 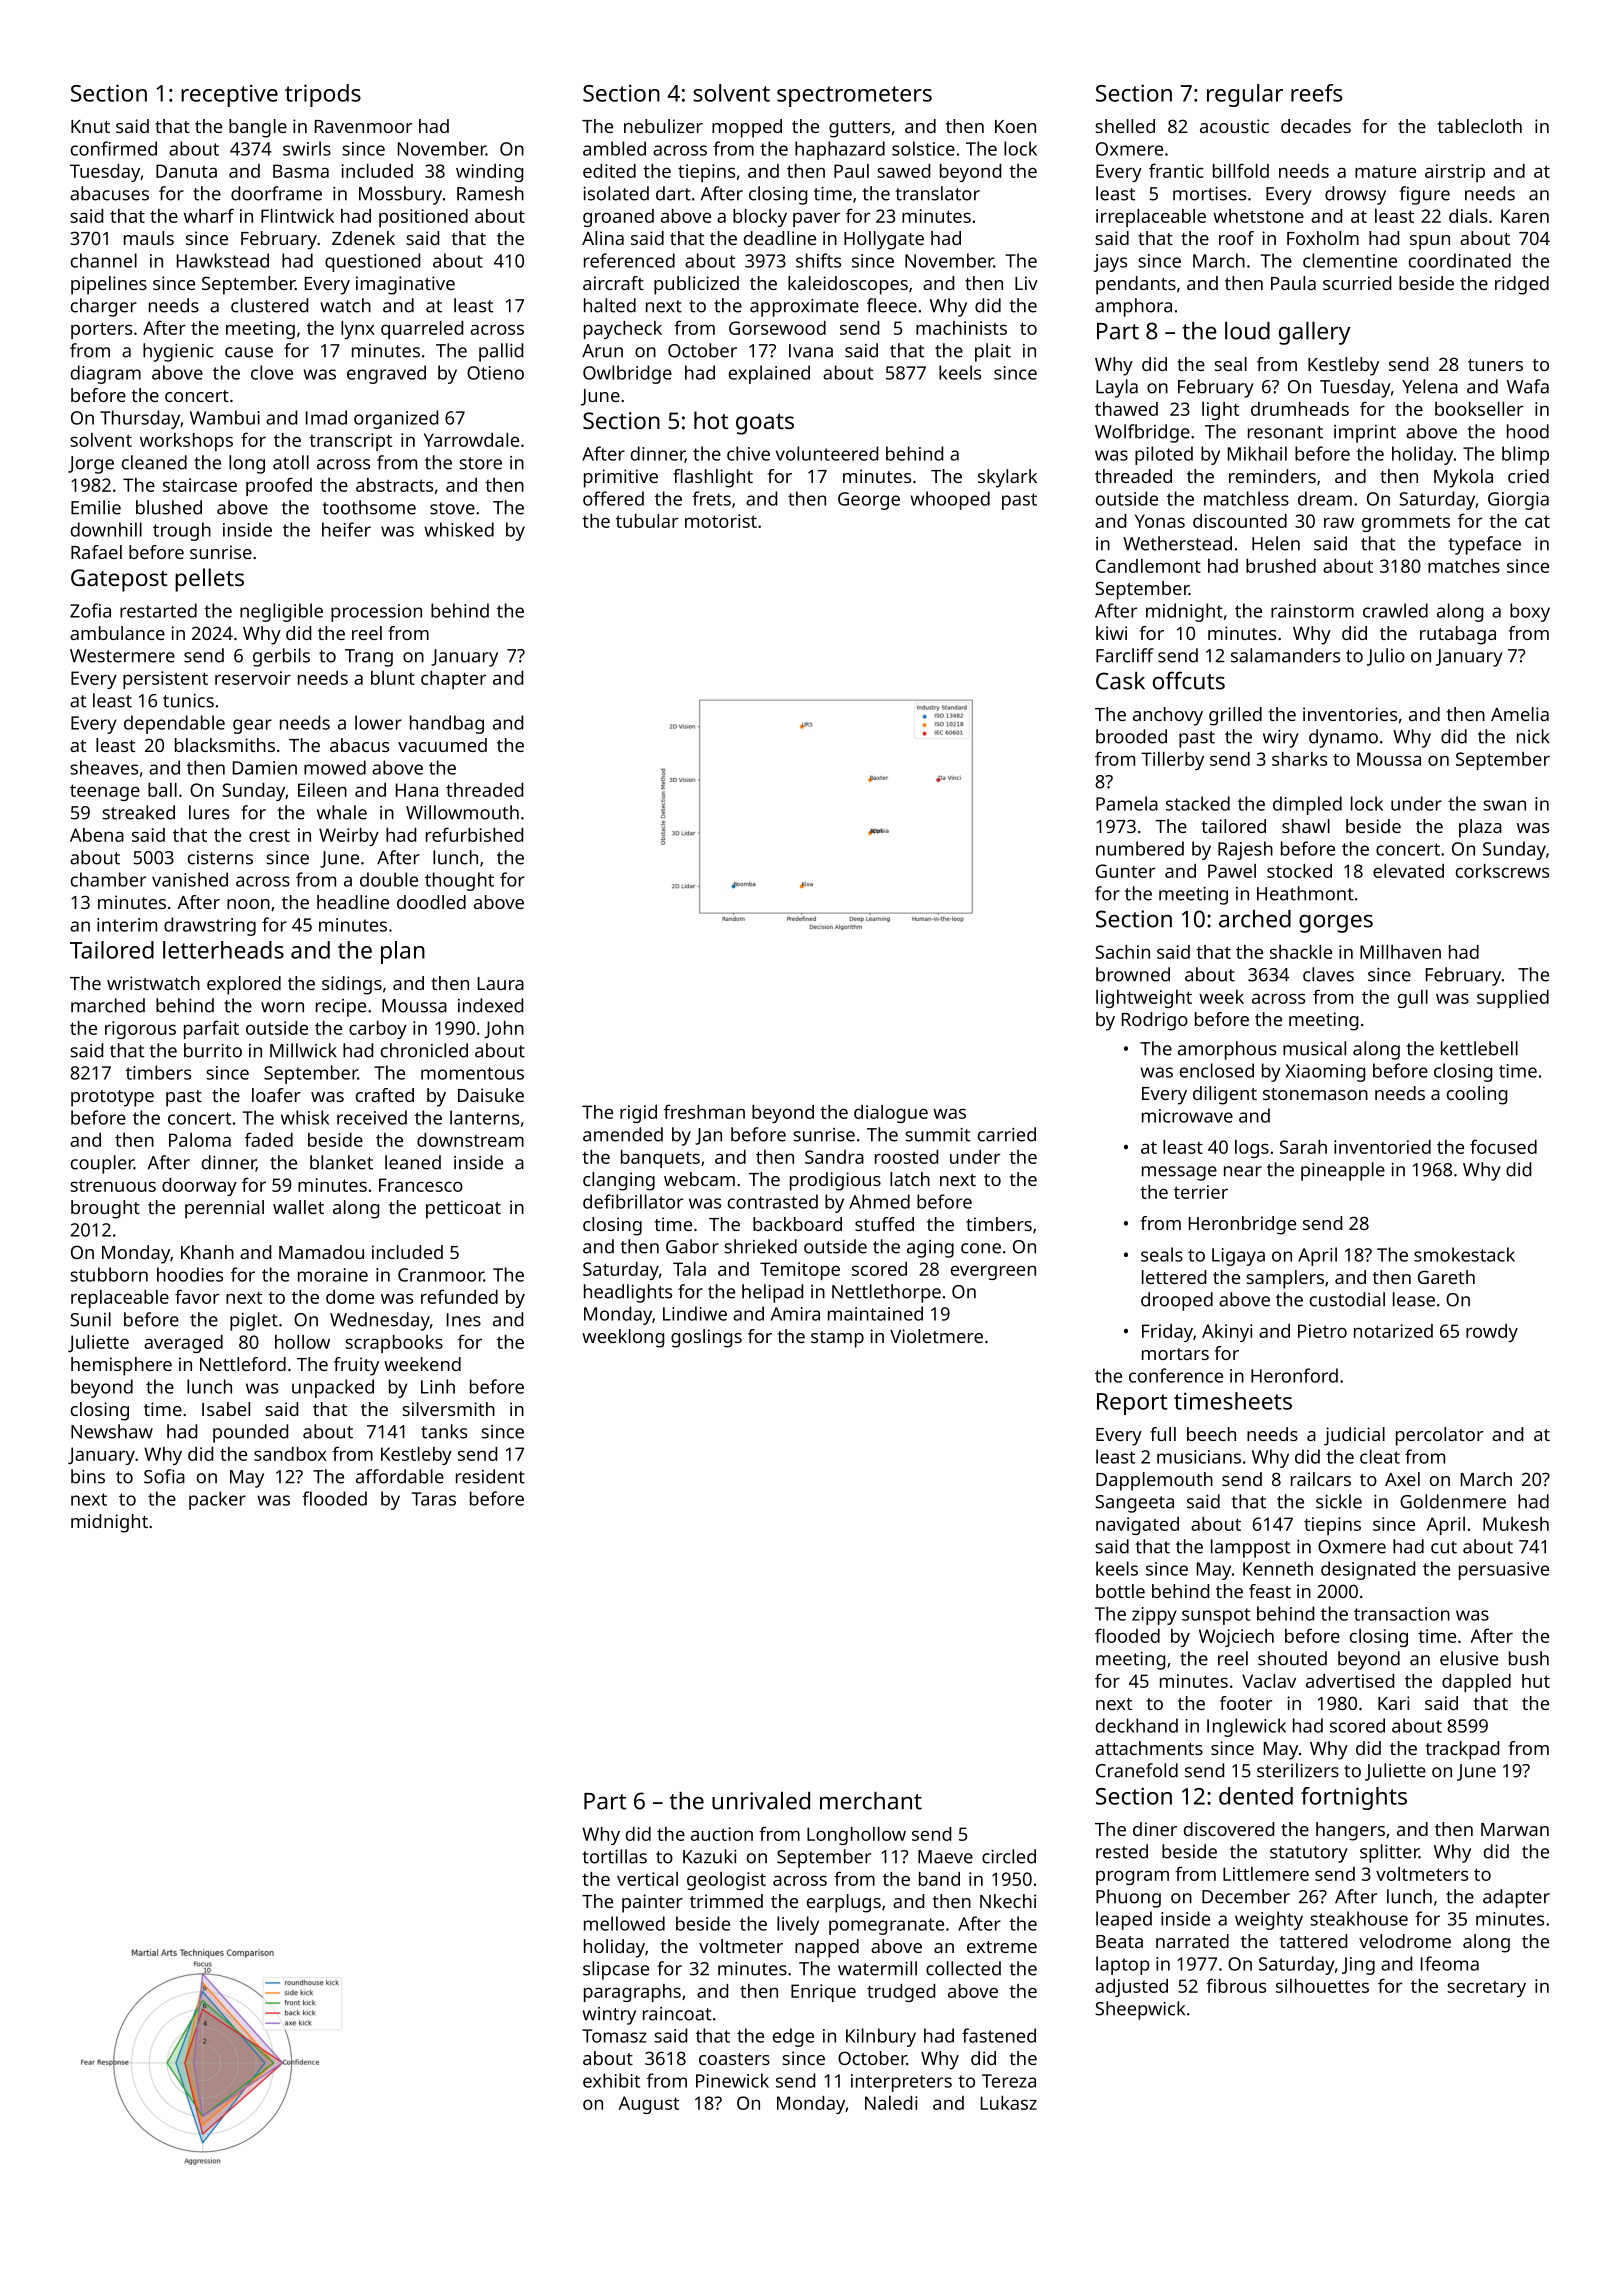 I want to click on negligible, so click(x=281, y=612).
